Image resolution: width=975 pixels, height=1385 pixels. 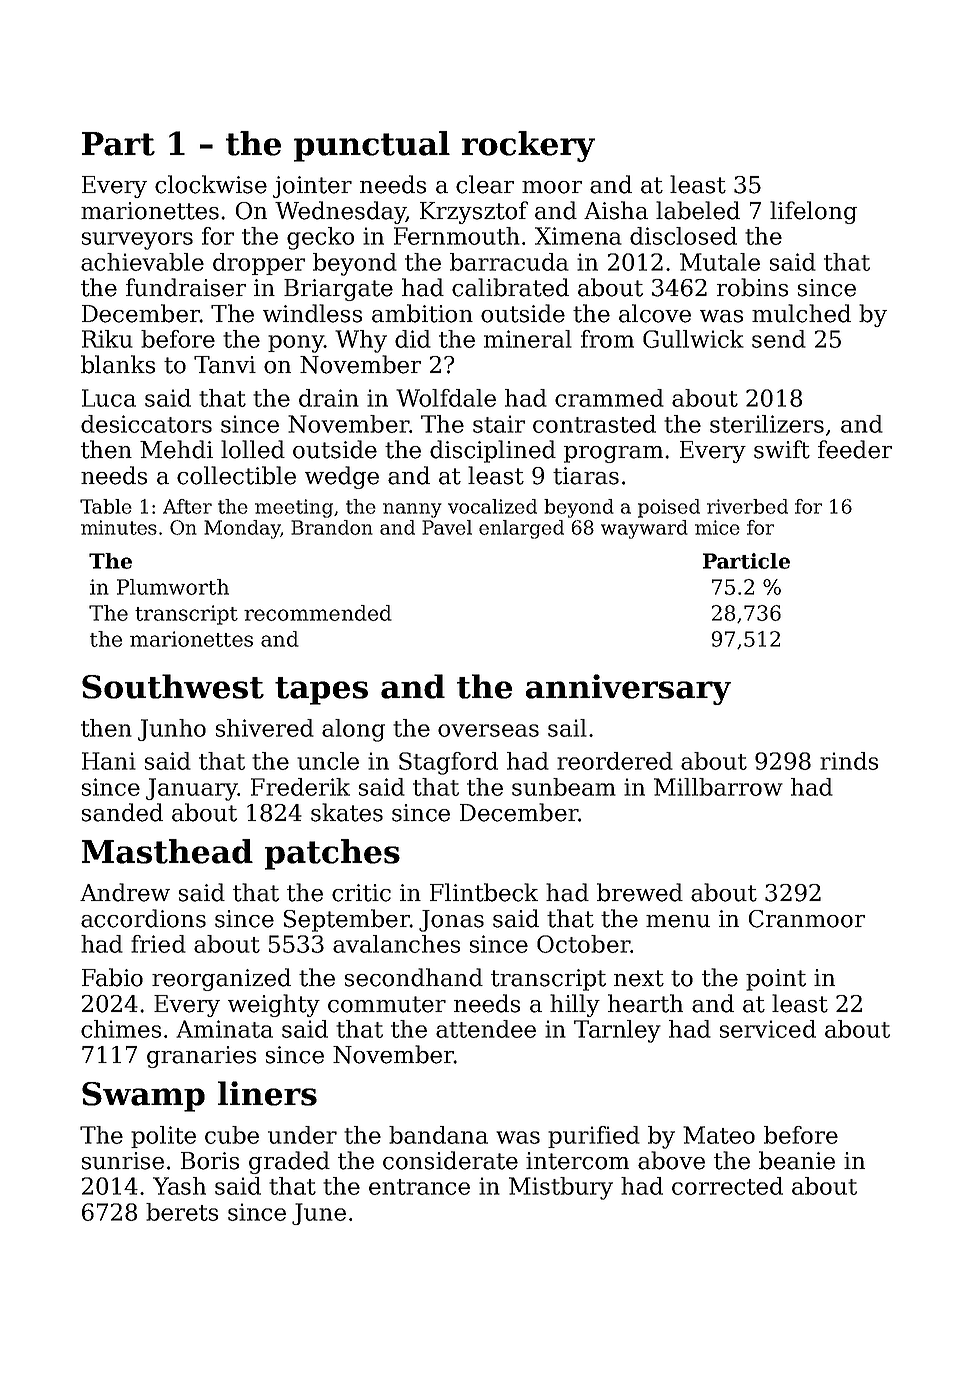 I want to click on serviced, so click(x=768, y=1029).
